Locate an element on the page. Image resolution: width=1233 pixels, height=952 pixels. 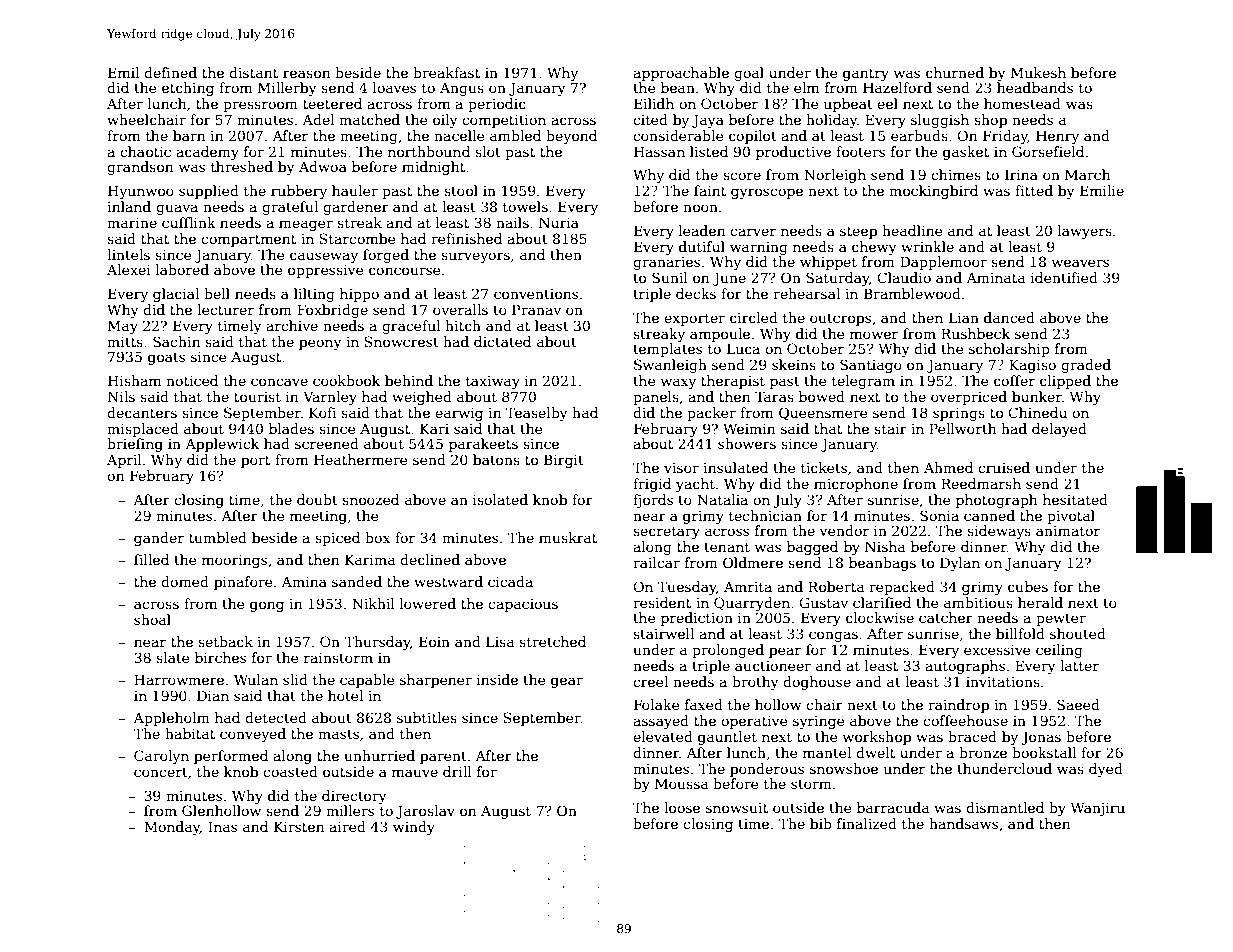
overpriced is located at coordinates (969, 398).
